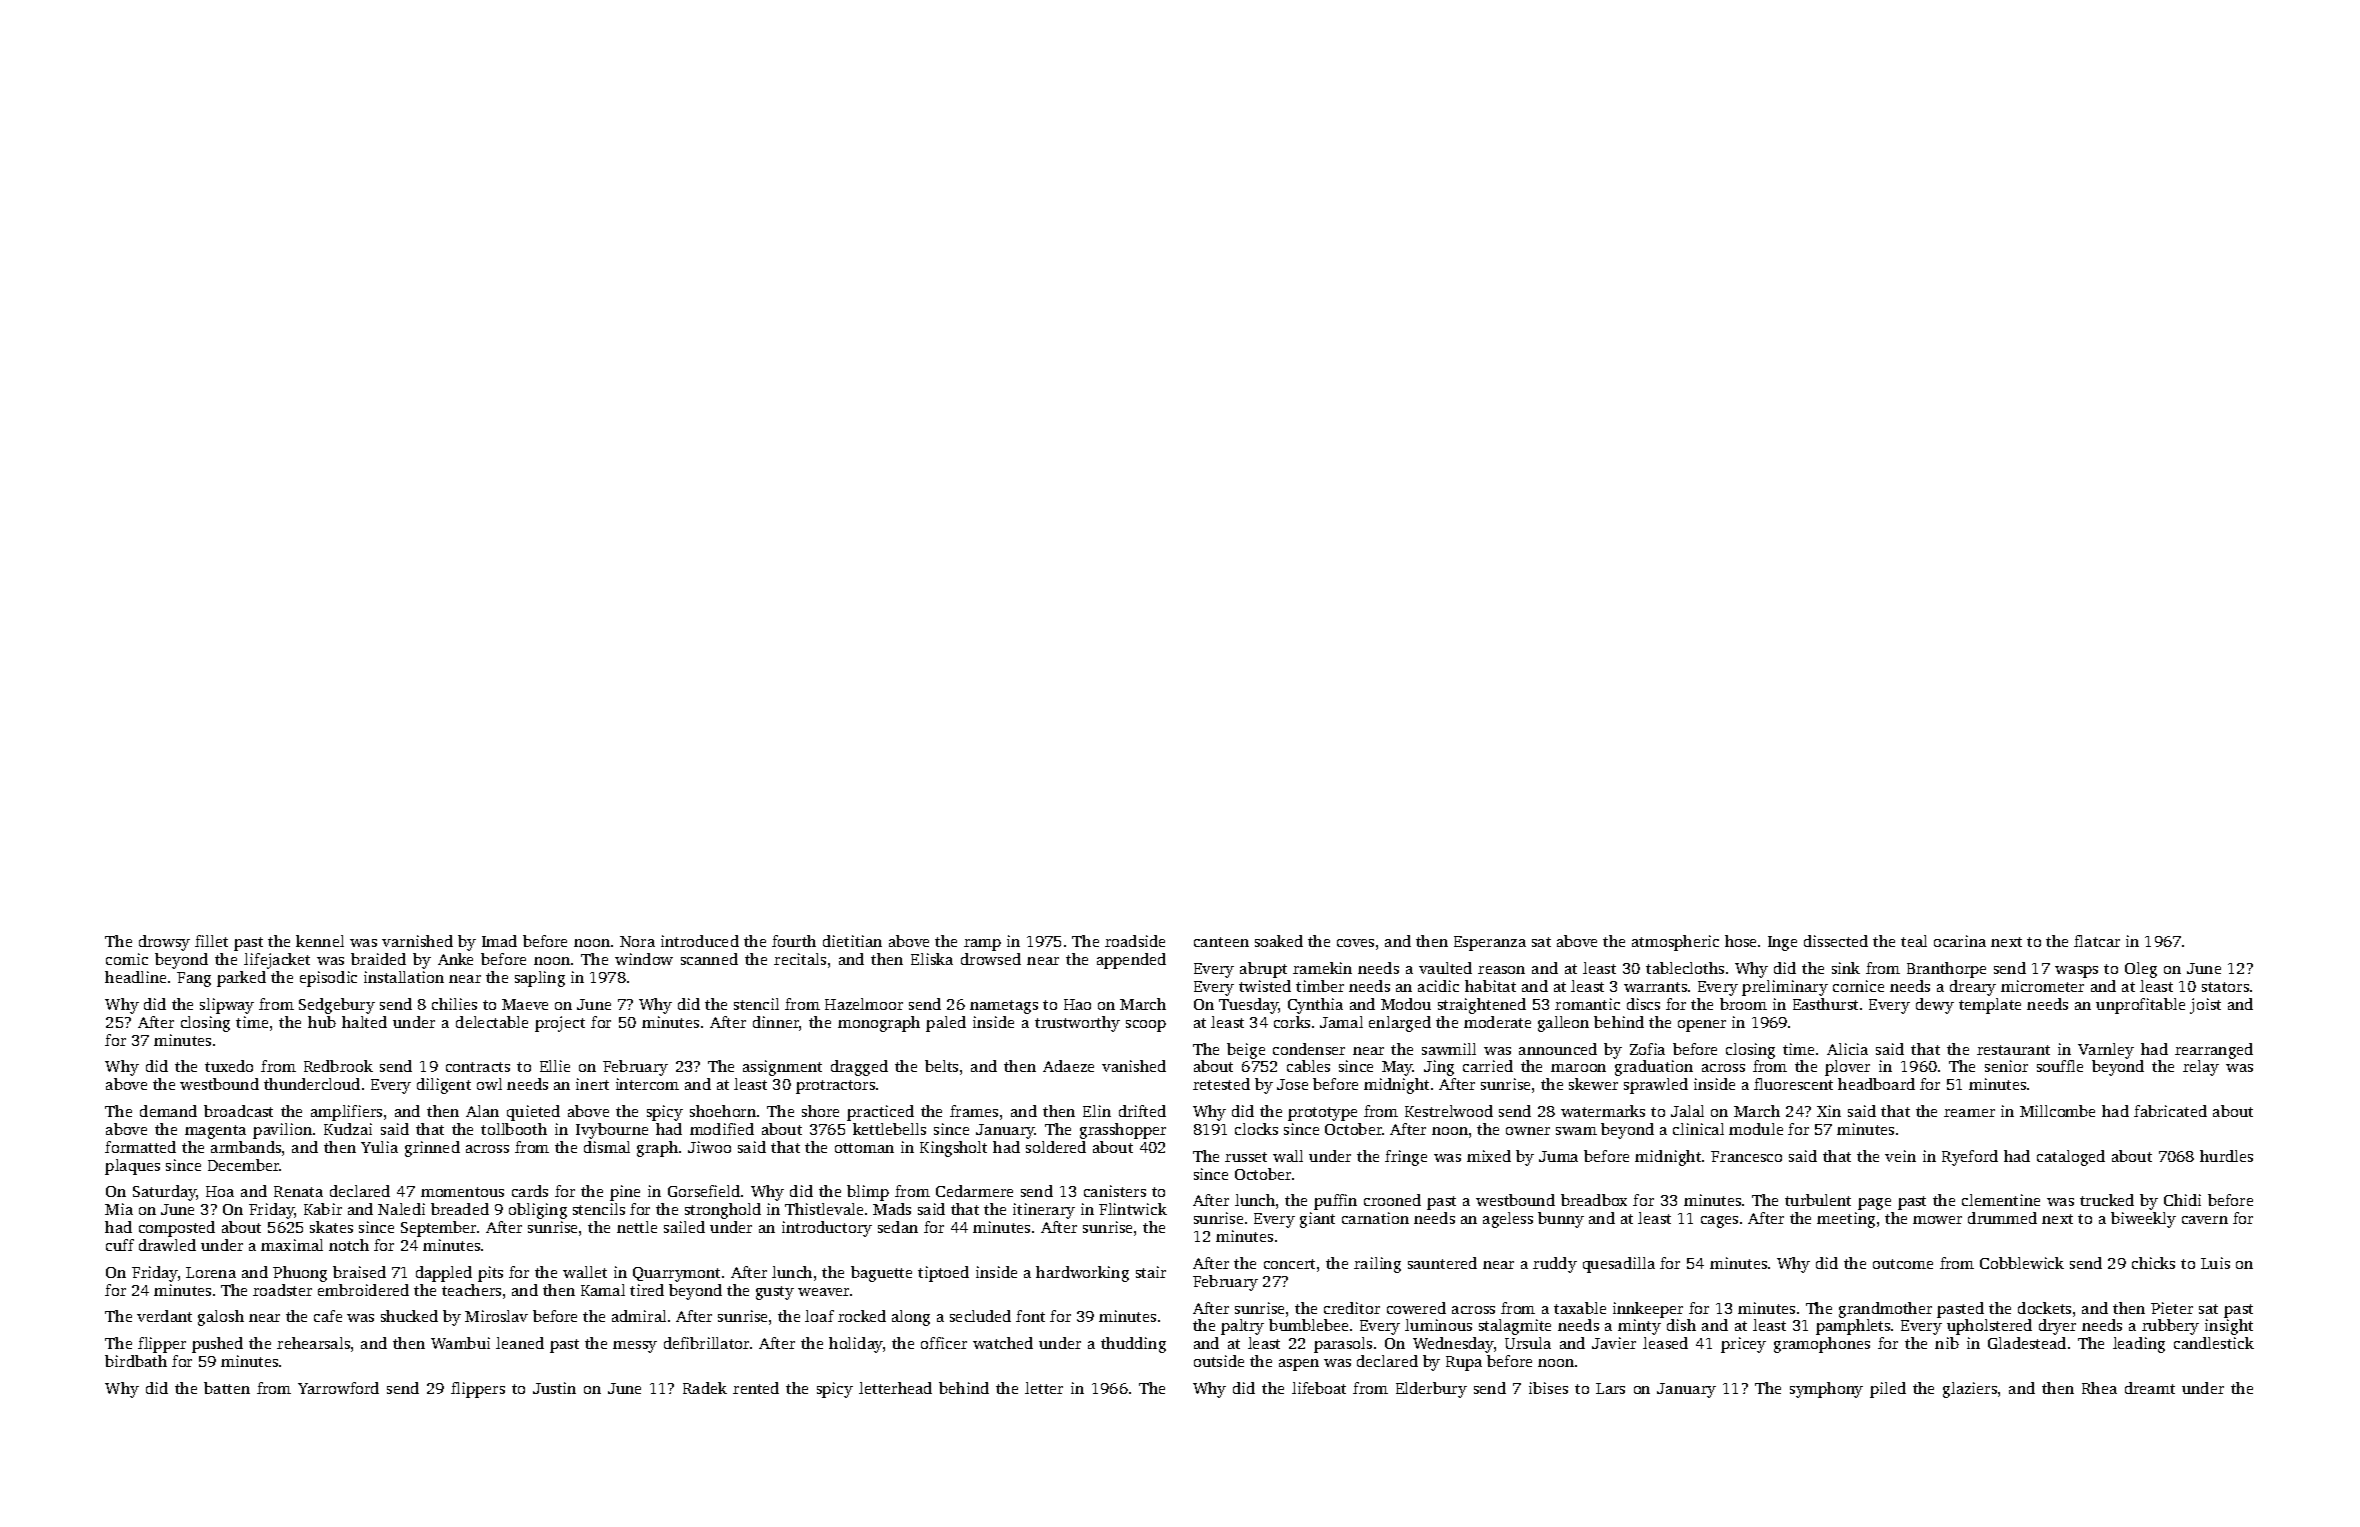  I want to click on Pieter, so click(2172, 1308).
